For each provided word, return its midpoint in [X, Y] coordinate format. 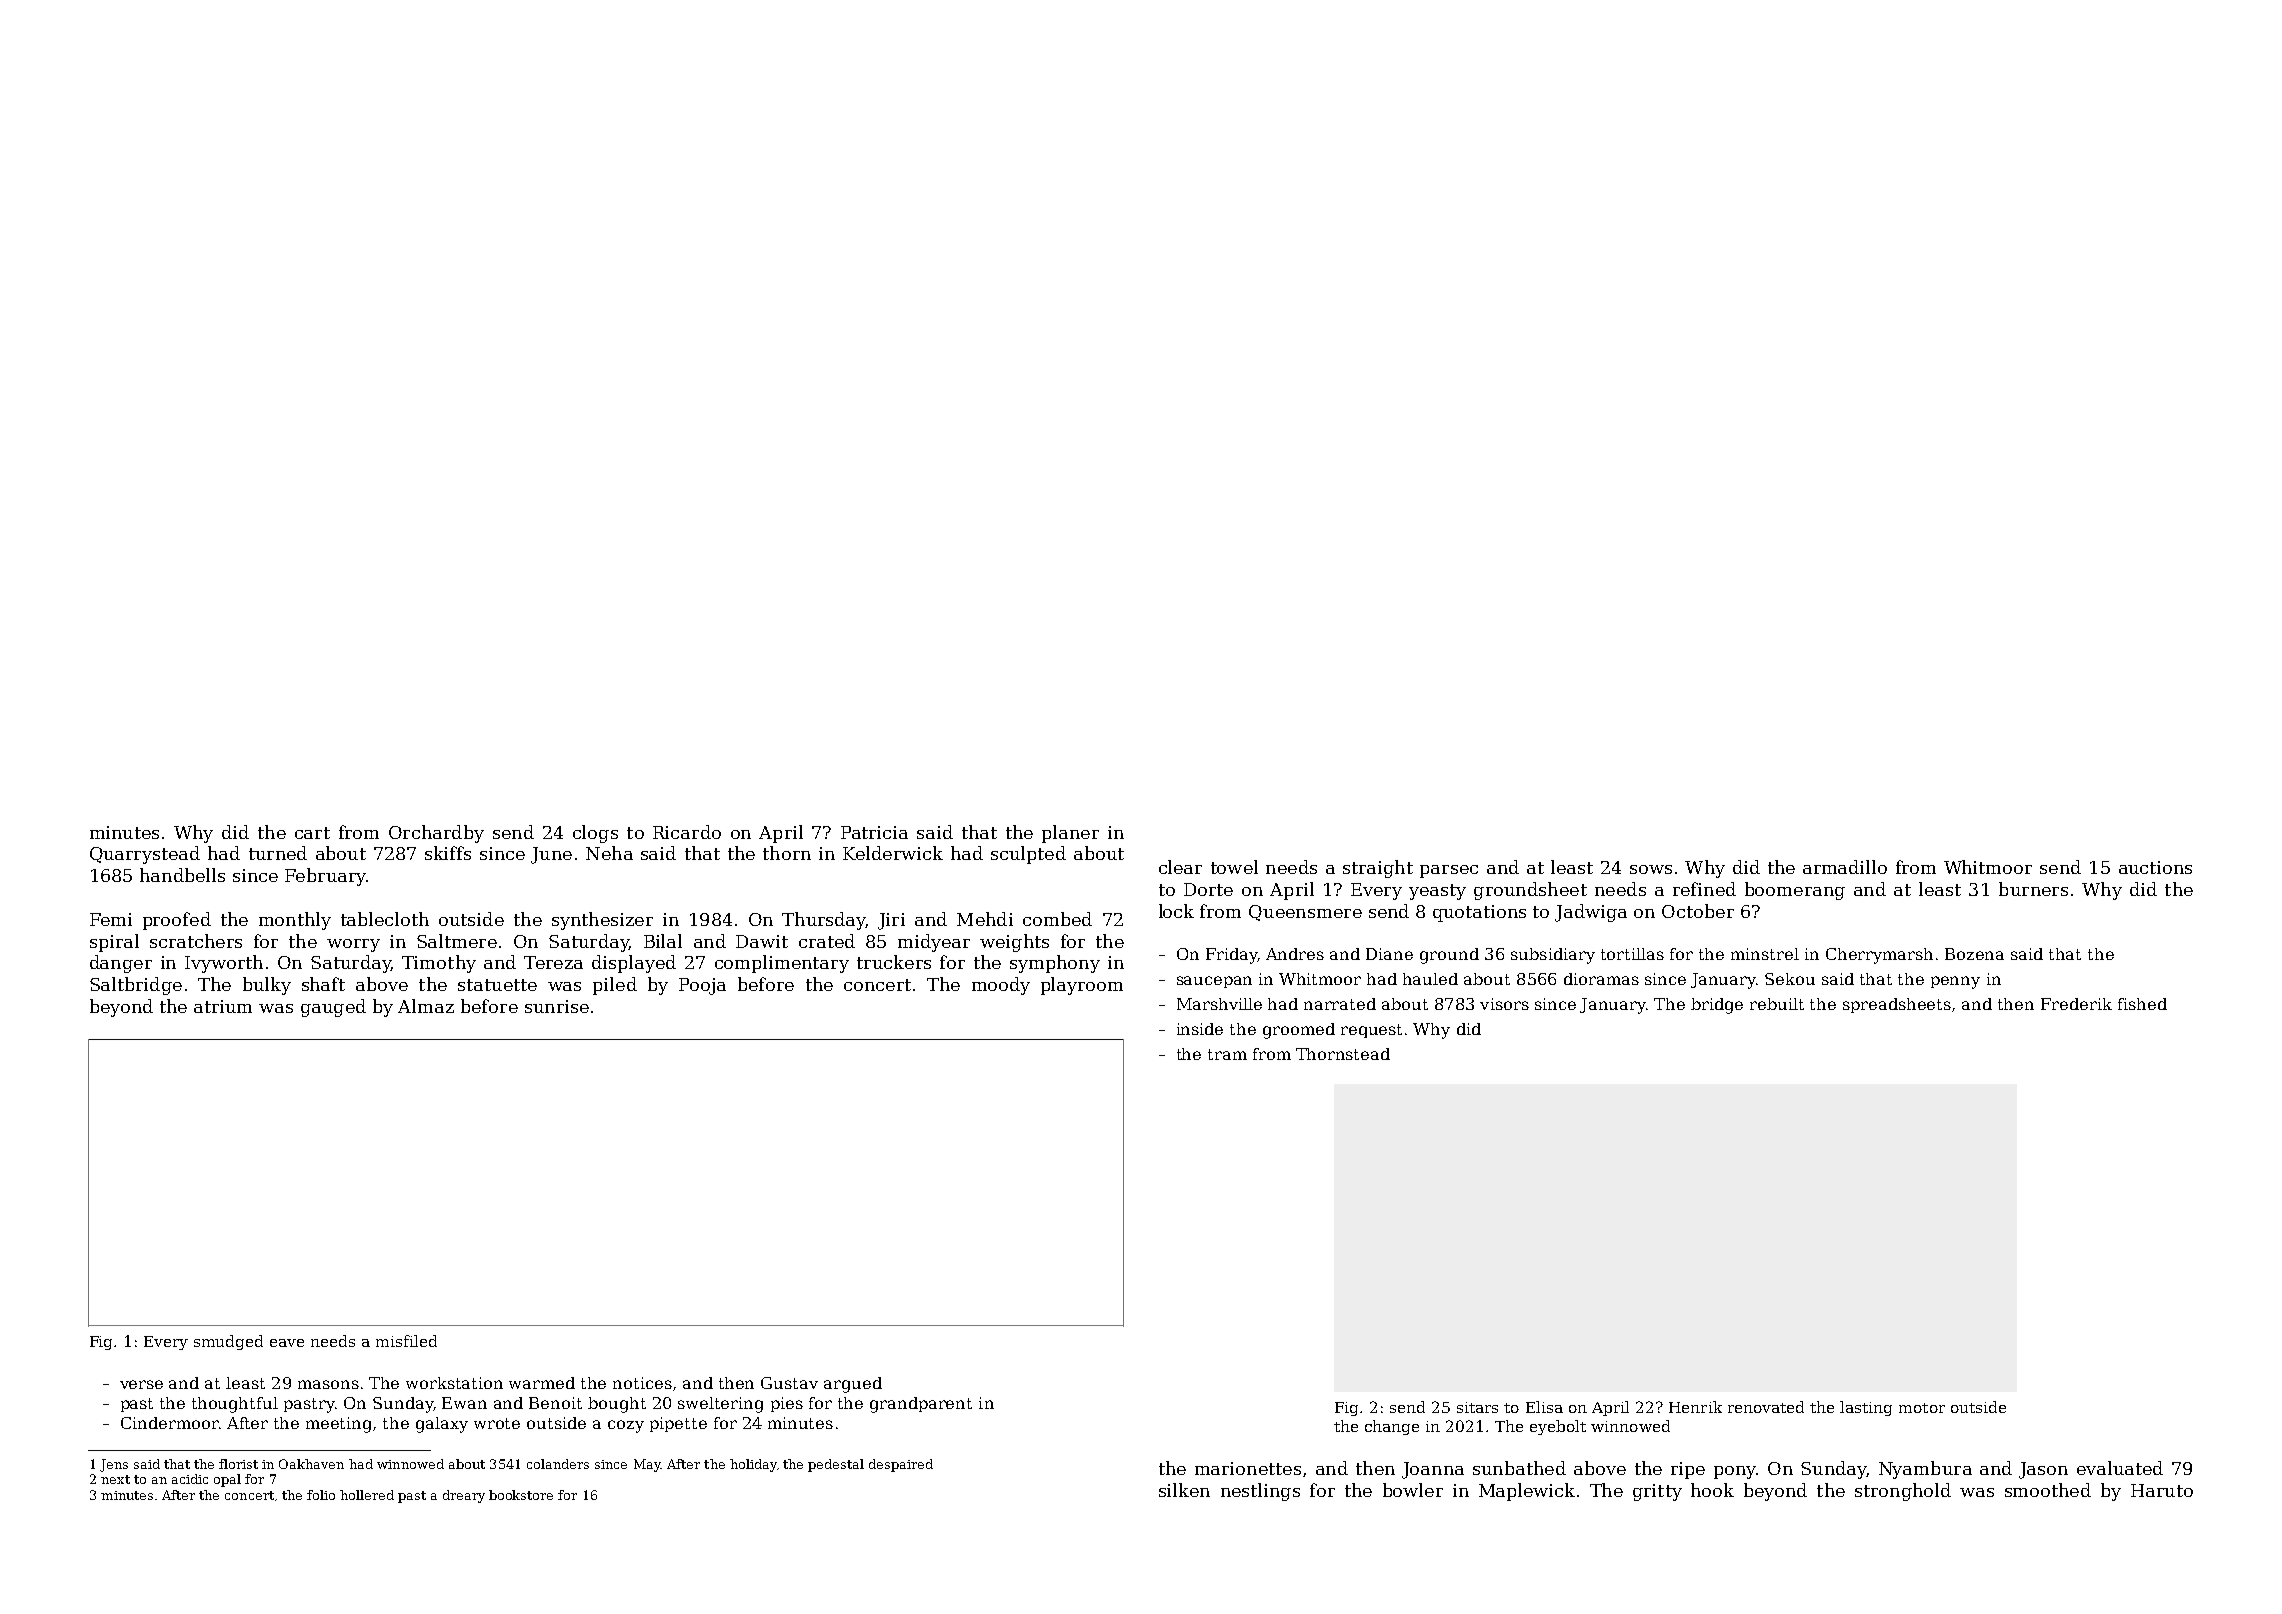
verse [141, 1384]
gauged [333, 1008]
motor [1922, 1408]
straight [1378, 869]
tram [1227, 1054]
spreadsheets [1897, 1005]
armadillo [1845, 867]
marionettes [1248, 1468]
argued [853, 1385]
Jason [2043, 1470]
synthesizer [602, 921]
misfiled [406, 1341]
